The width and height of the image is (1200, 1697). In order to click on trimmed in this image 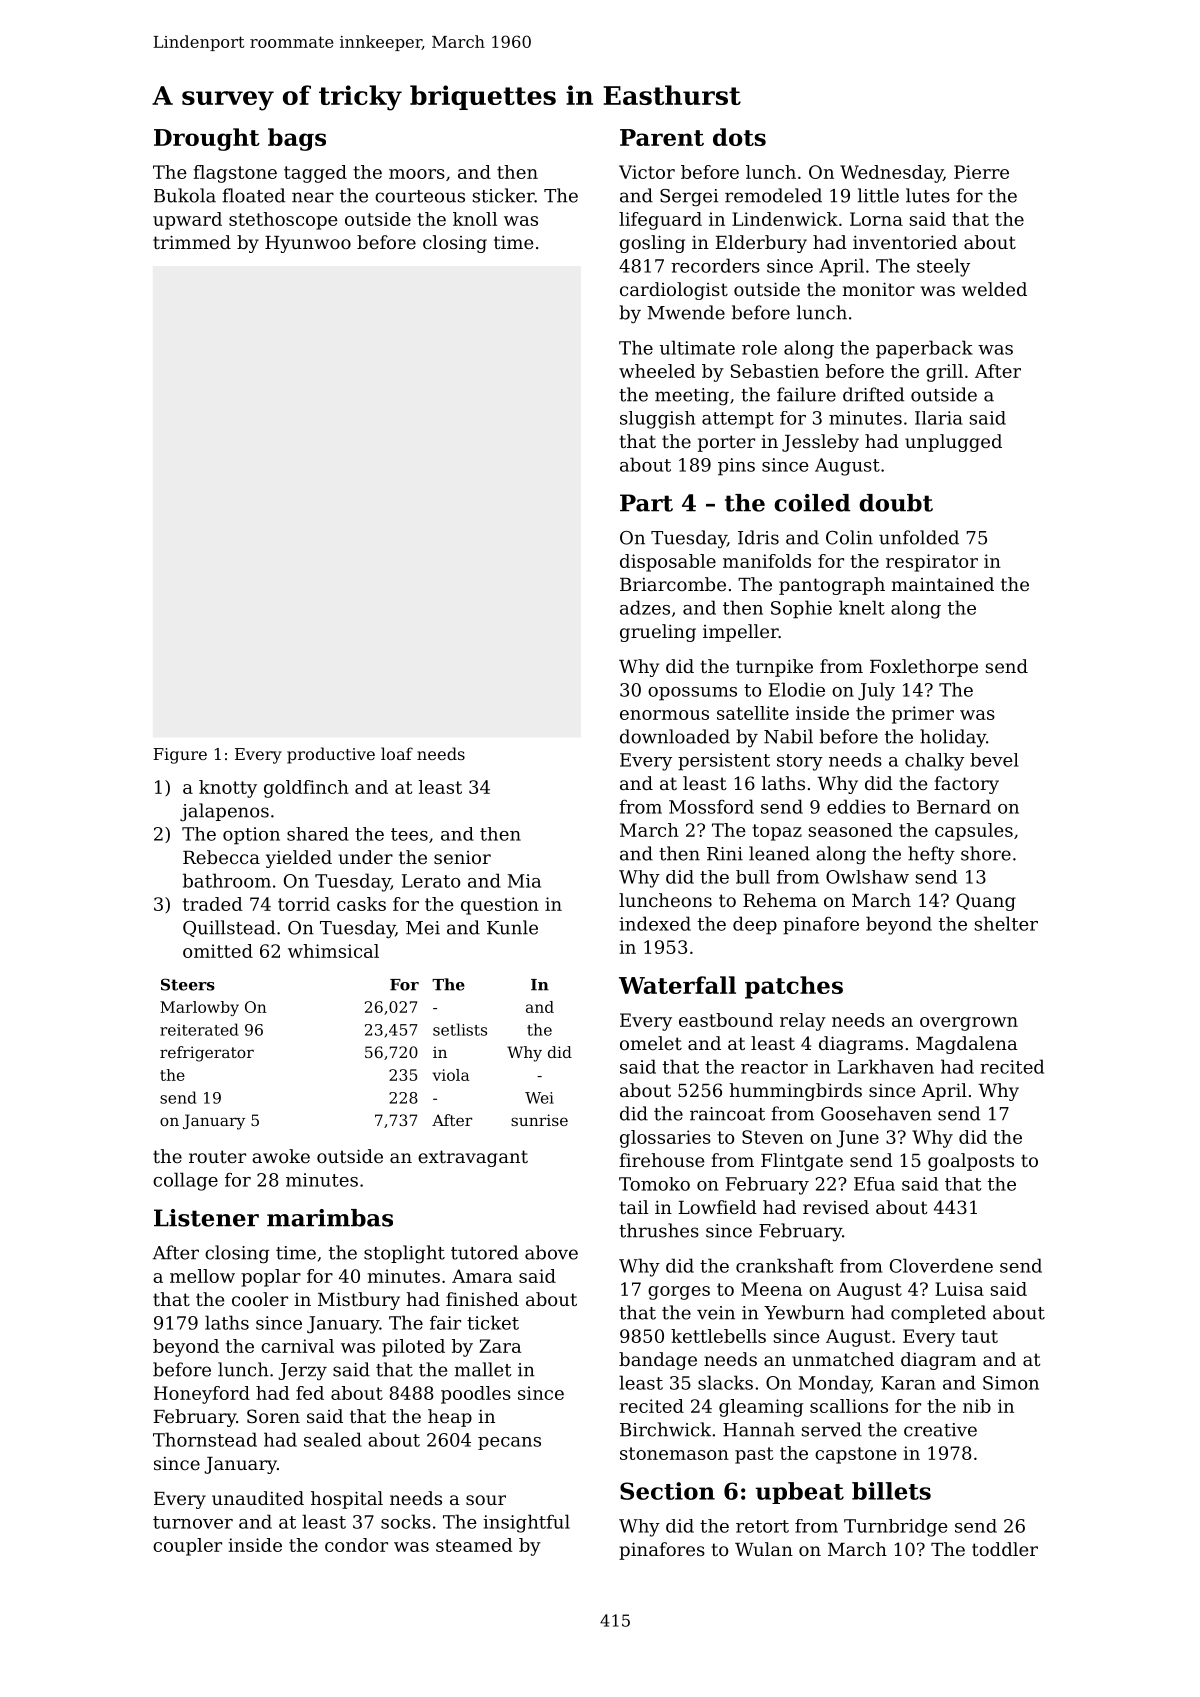, I will do `click(192, 242)`.
